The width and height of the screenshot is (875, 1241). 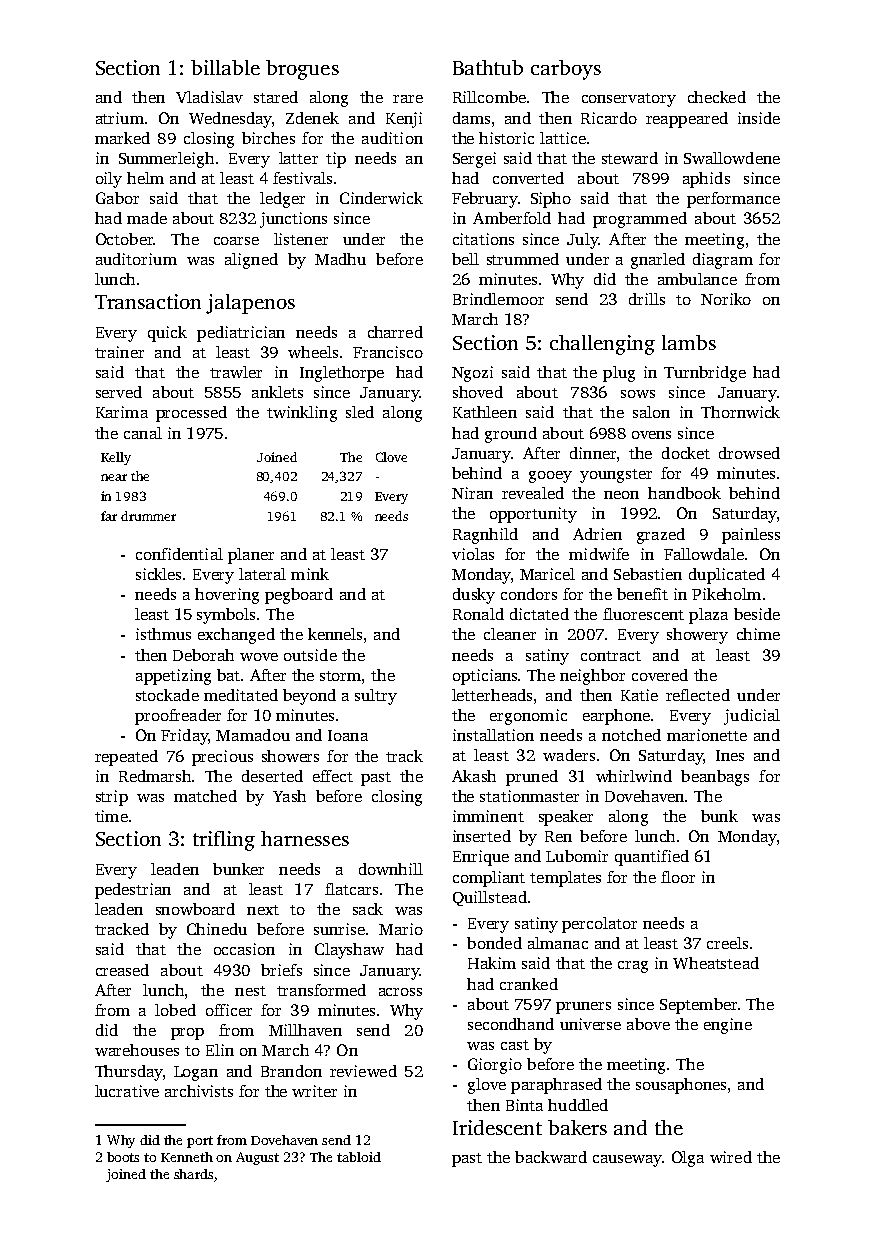 I want to click on diagram, so click(x=723, y=261).
